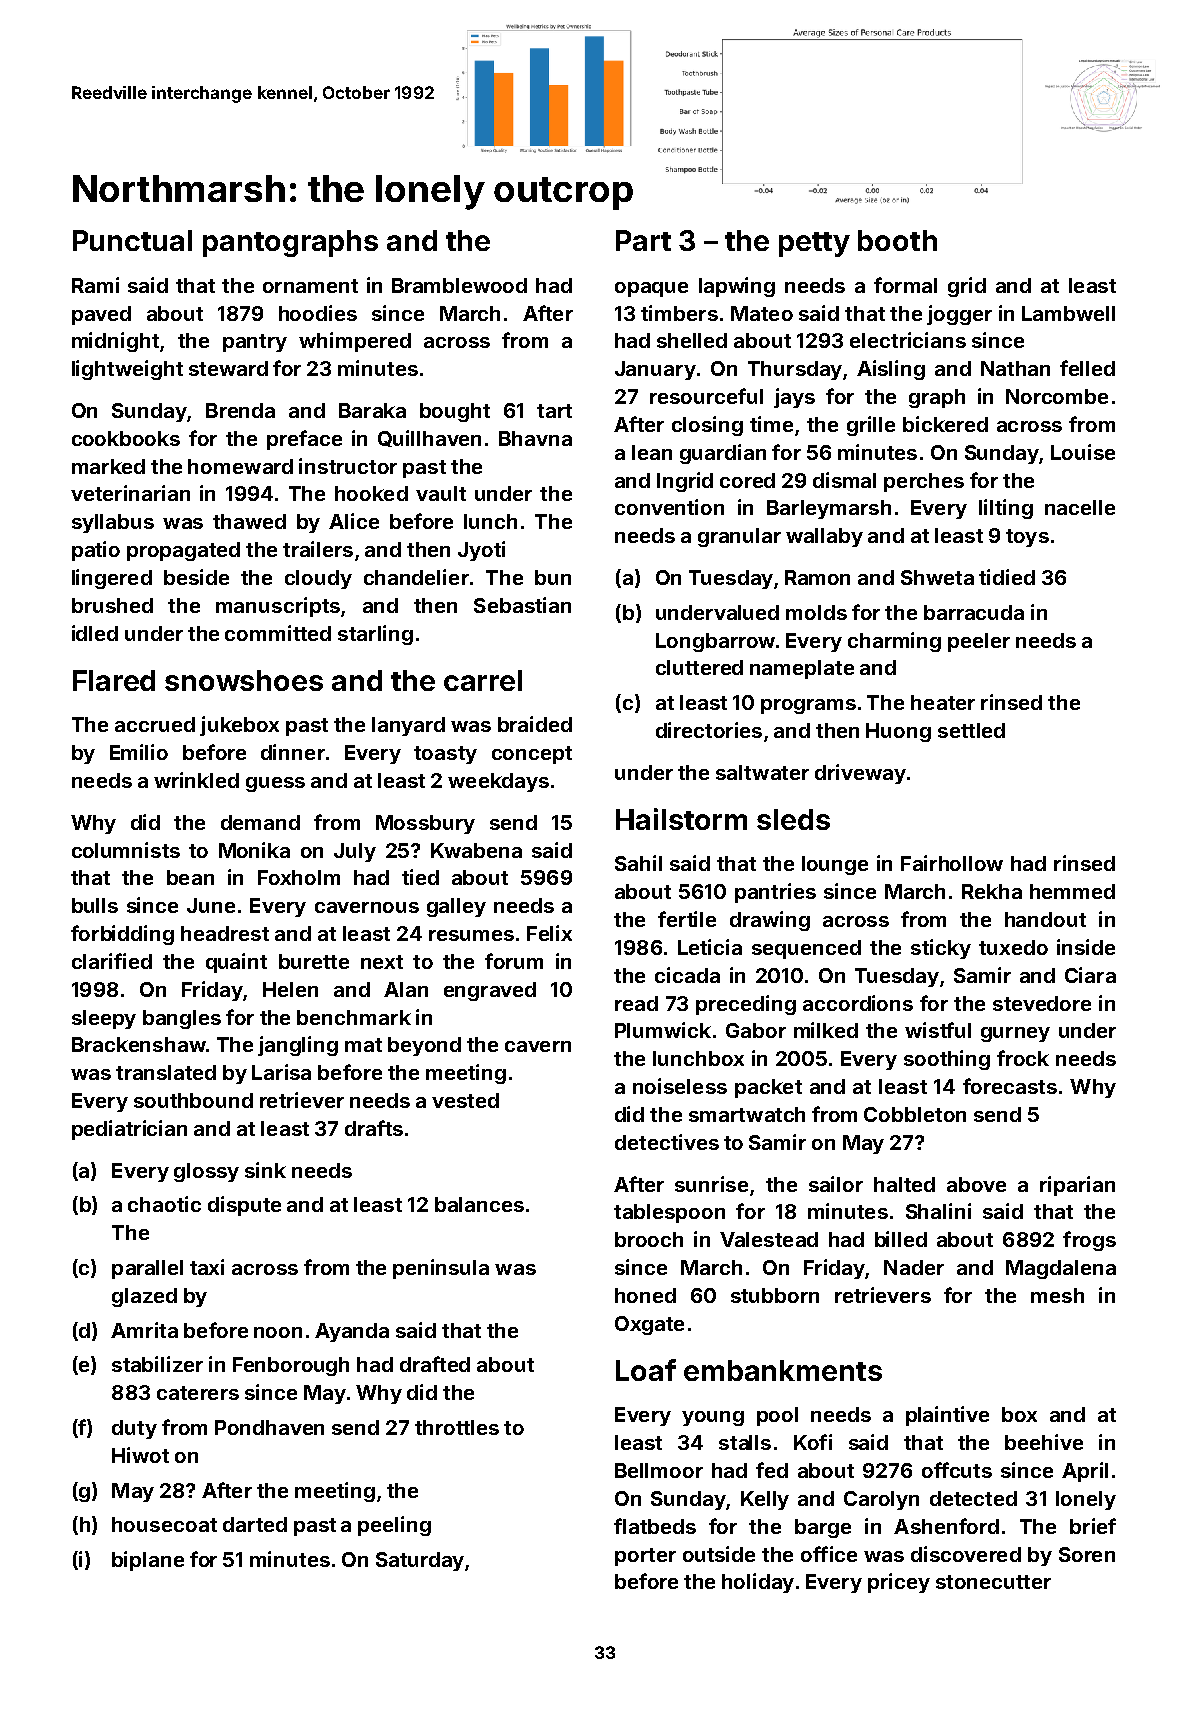  What do you see at coordinates (293, 752) in the image?
I see `dinner` at bounding box center [293, 752].
